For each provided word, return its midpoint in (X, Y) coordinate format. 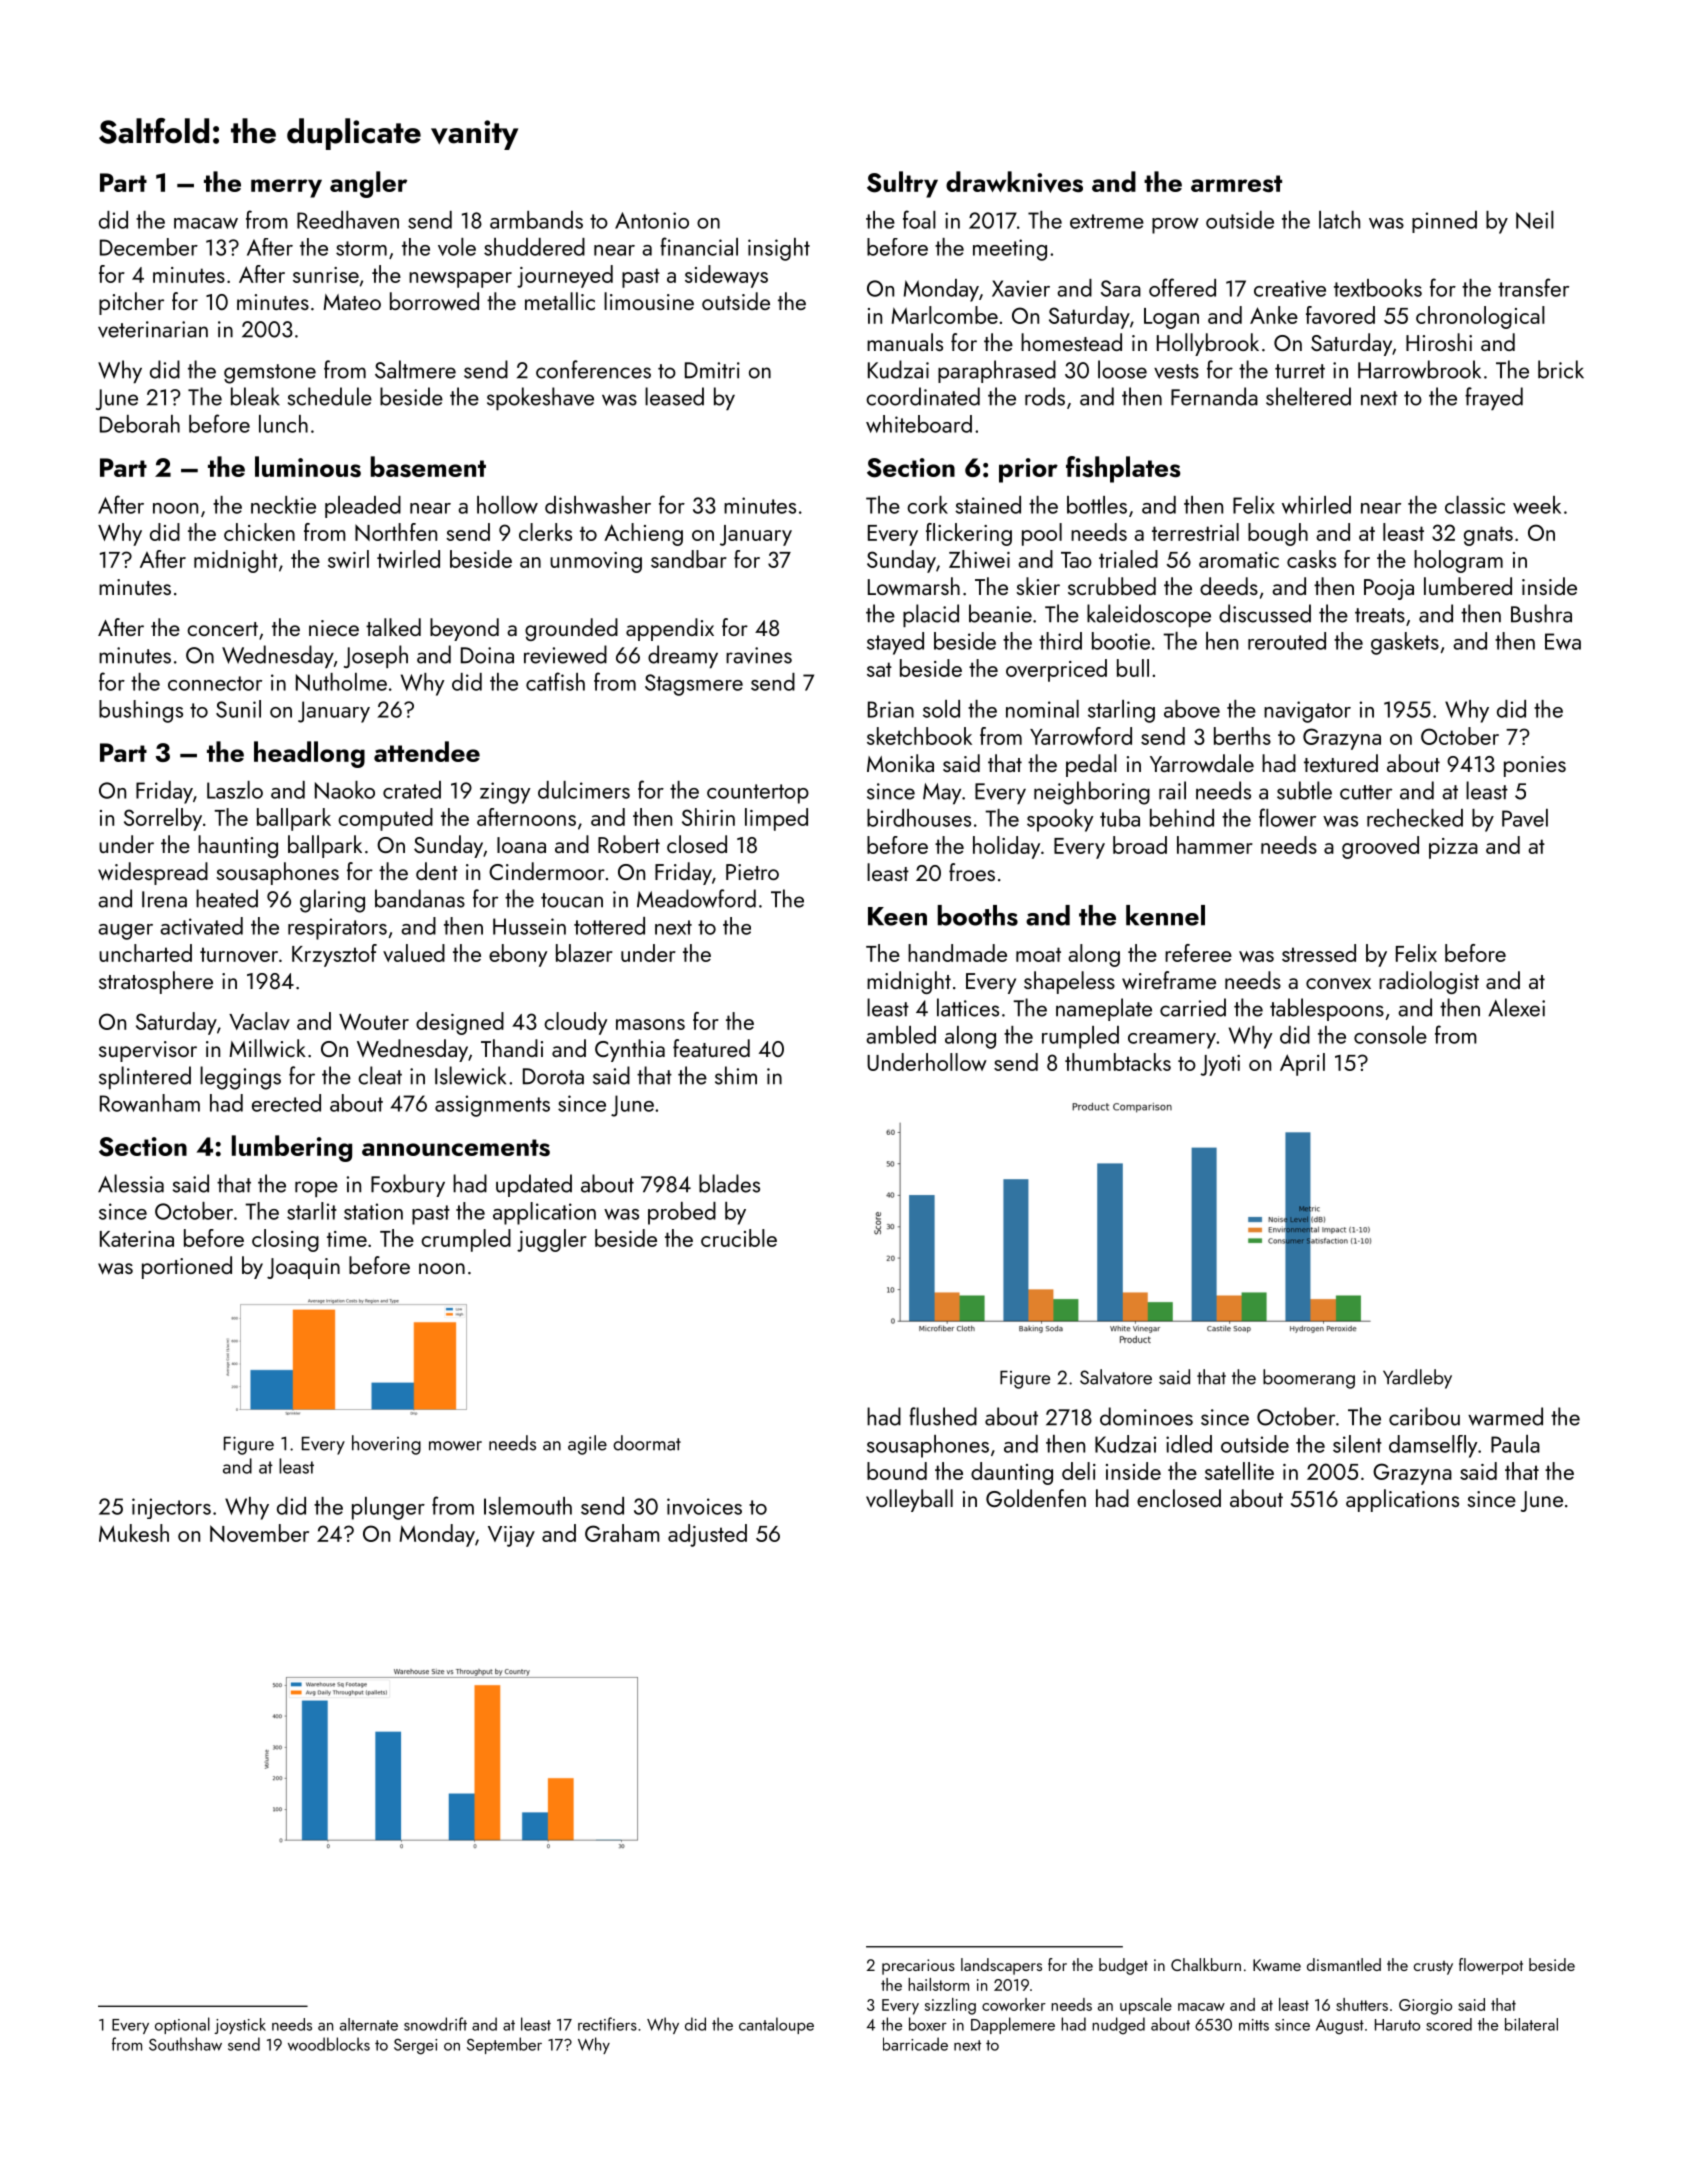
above (1192, 709)
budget (1123, 1966)
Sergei (415, 2047)
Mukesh (134, 1533)
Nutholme (341, 682)
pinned (1444, 222)
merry (286, 188)
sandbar (689, 559)
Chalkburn (1206, 1964)
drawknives (1014, 182)
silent (1357, 1444)
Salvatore (1116, 1377)
